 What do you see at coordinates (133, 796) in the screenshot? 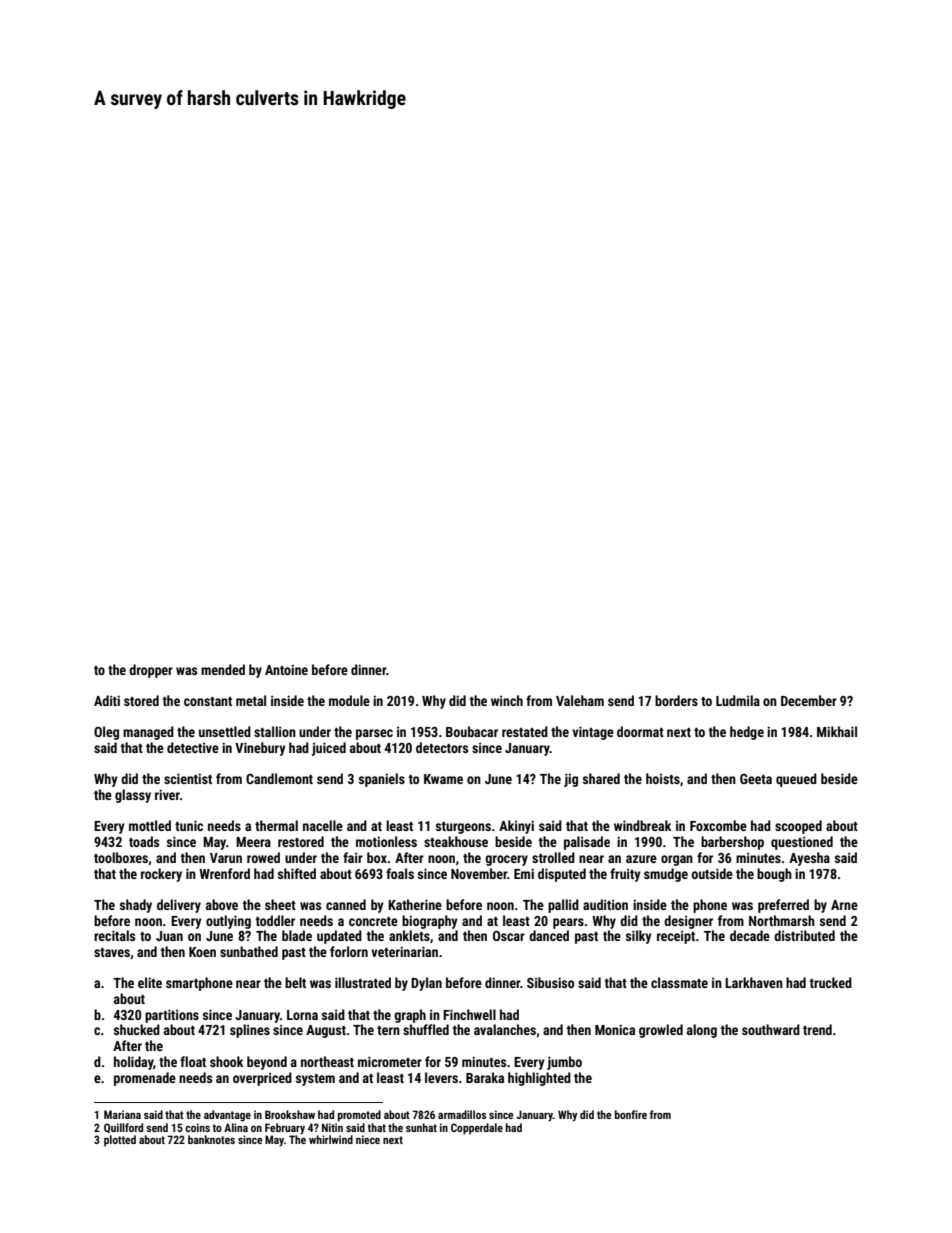
I see `glassy` at bounding box center [133, 796].
